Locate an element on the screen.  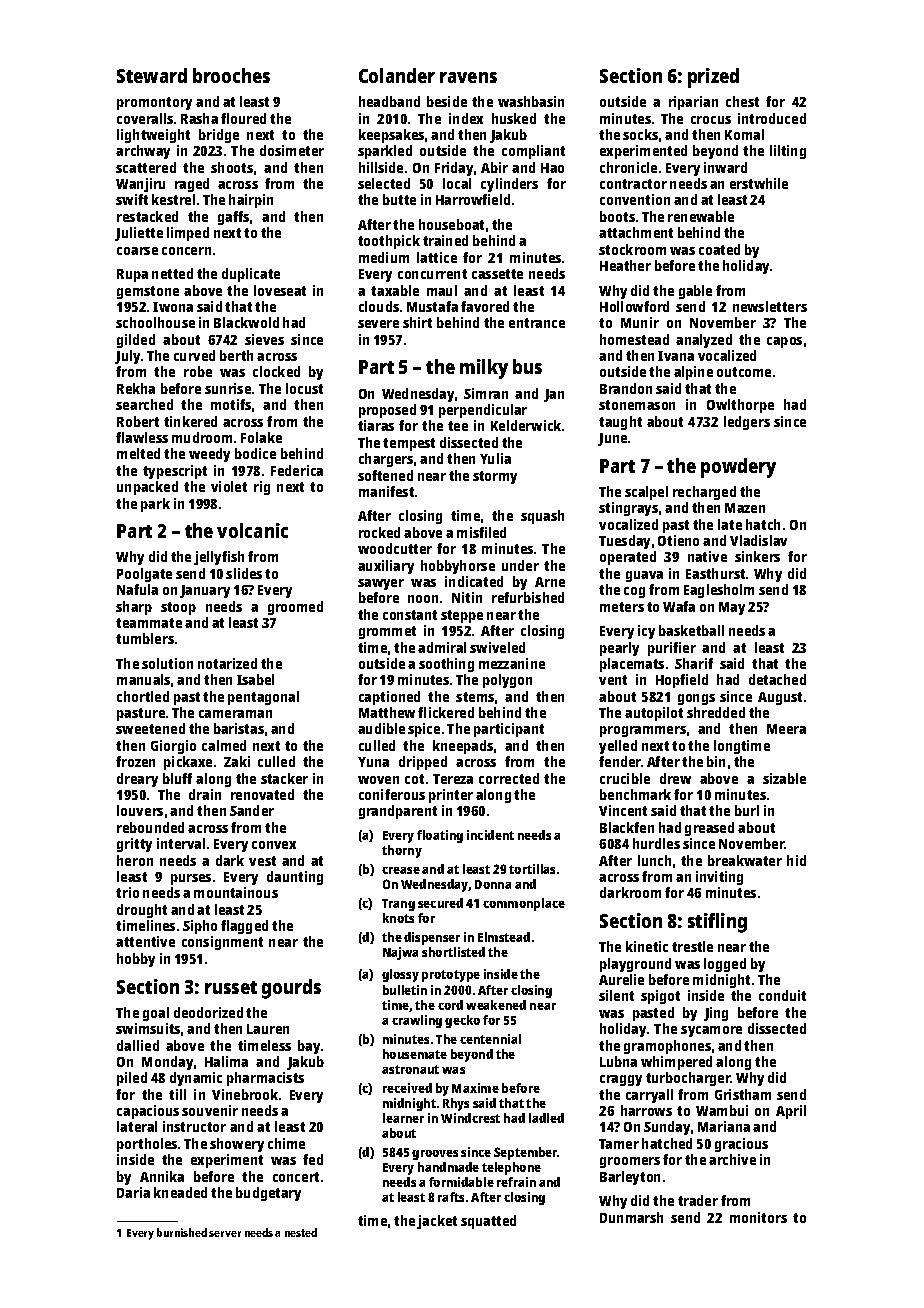
shoots is located at coordinates (232, 167).
